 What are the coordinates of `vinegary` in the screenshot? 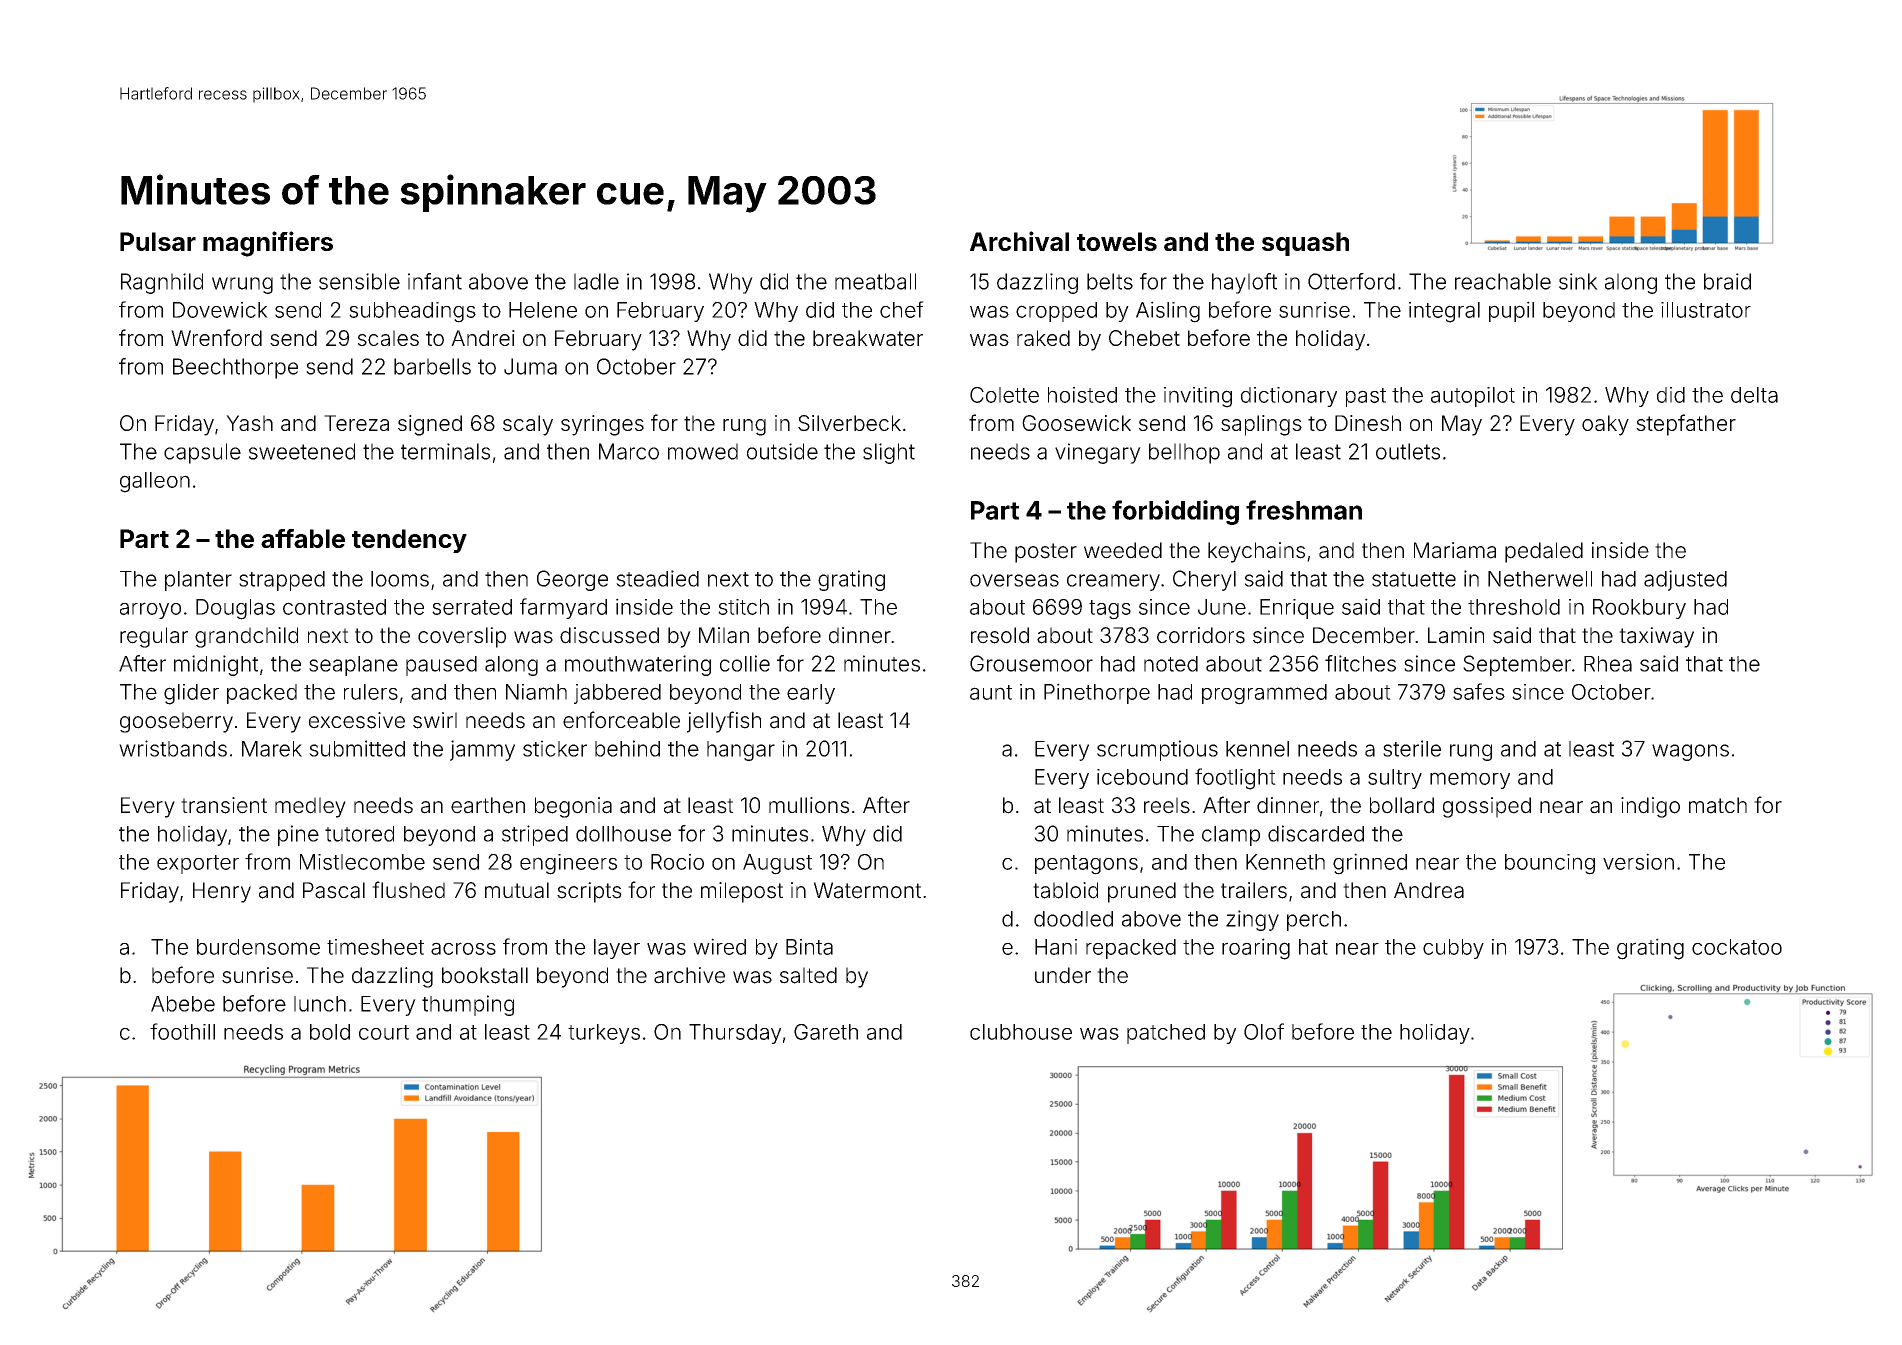 It's located at (1098, 453).
